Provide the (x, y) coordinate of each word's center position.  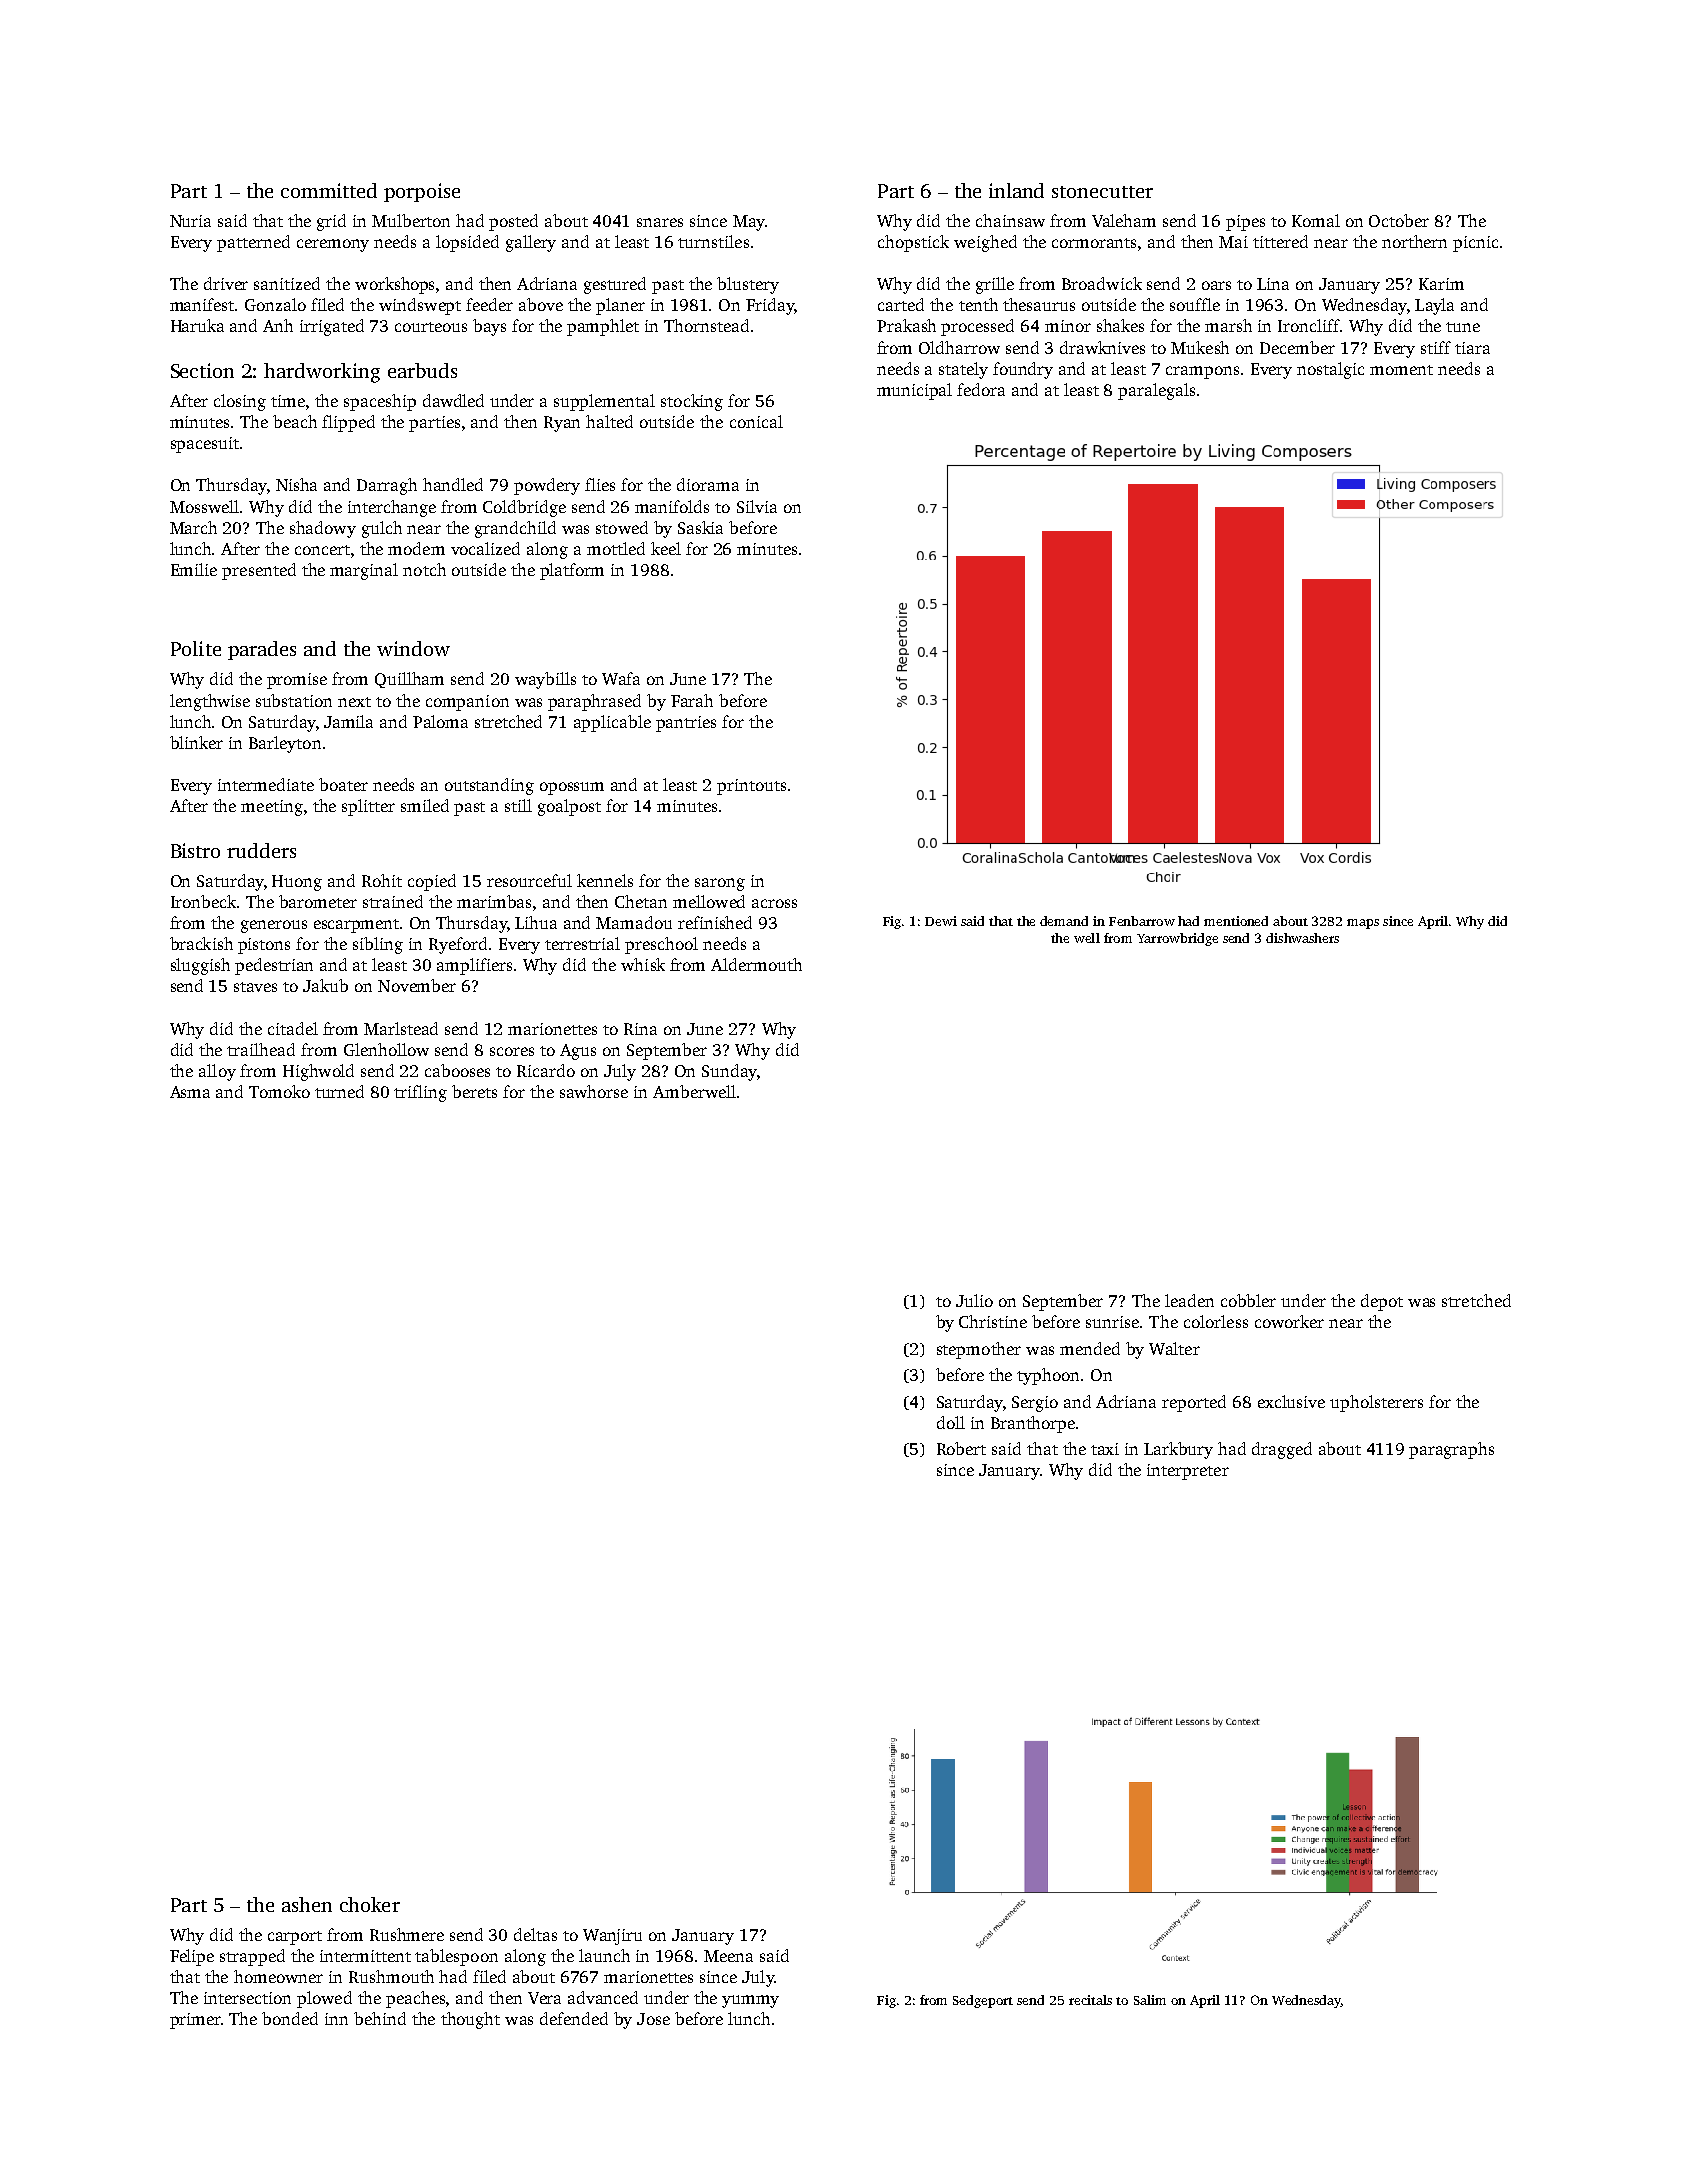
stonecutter (1102, 192)
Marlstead (401, 1028)
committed (329, 190)
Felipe (192, 1957)
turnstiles (713, 241)
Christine (993, 1321)
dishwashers (1302, 938)
